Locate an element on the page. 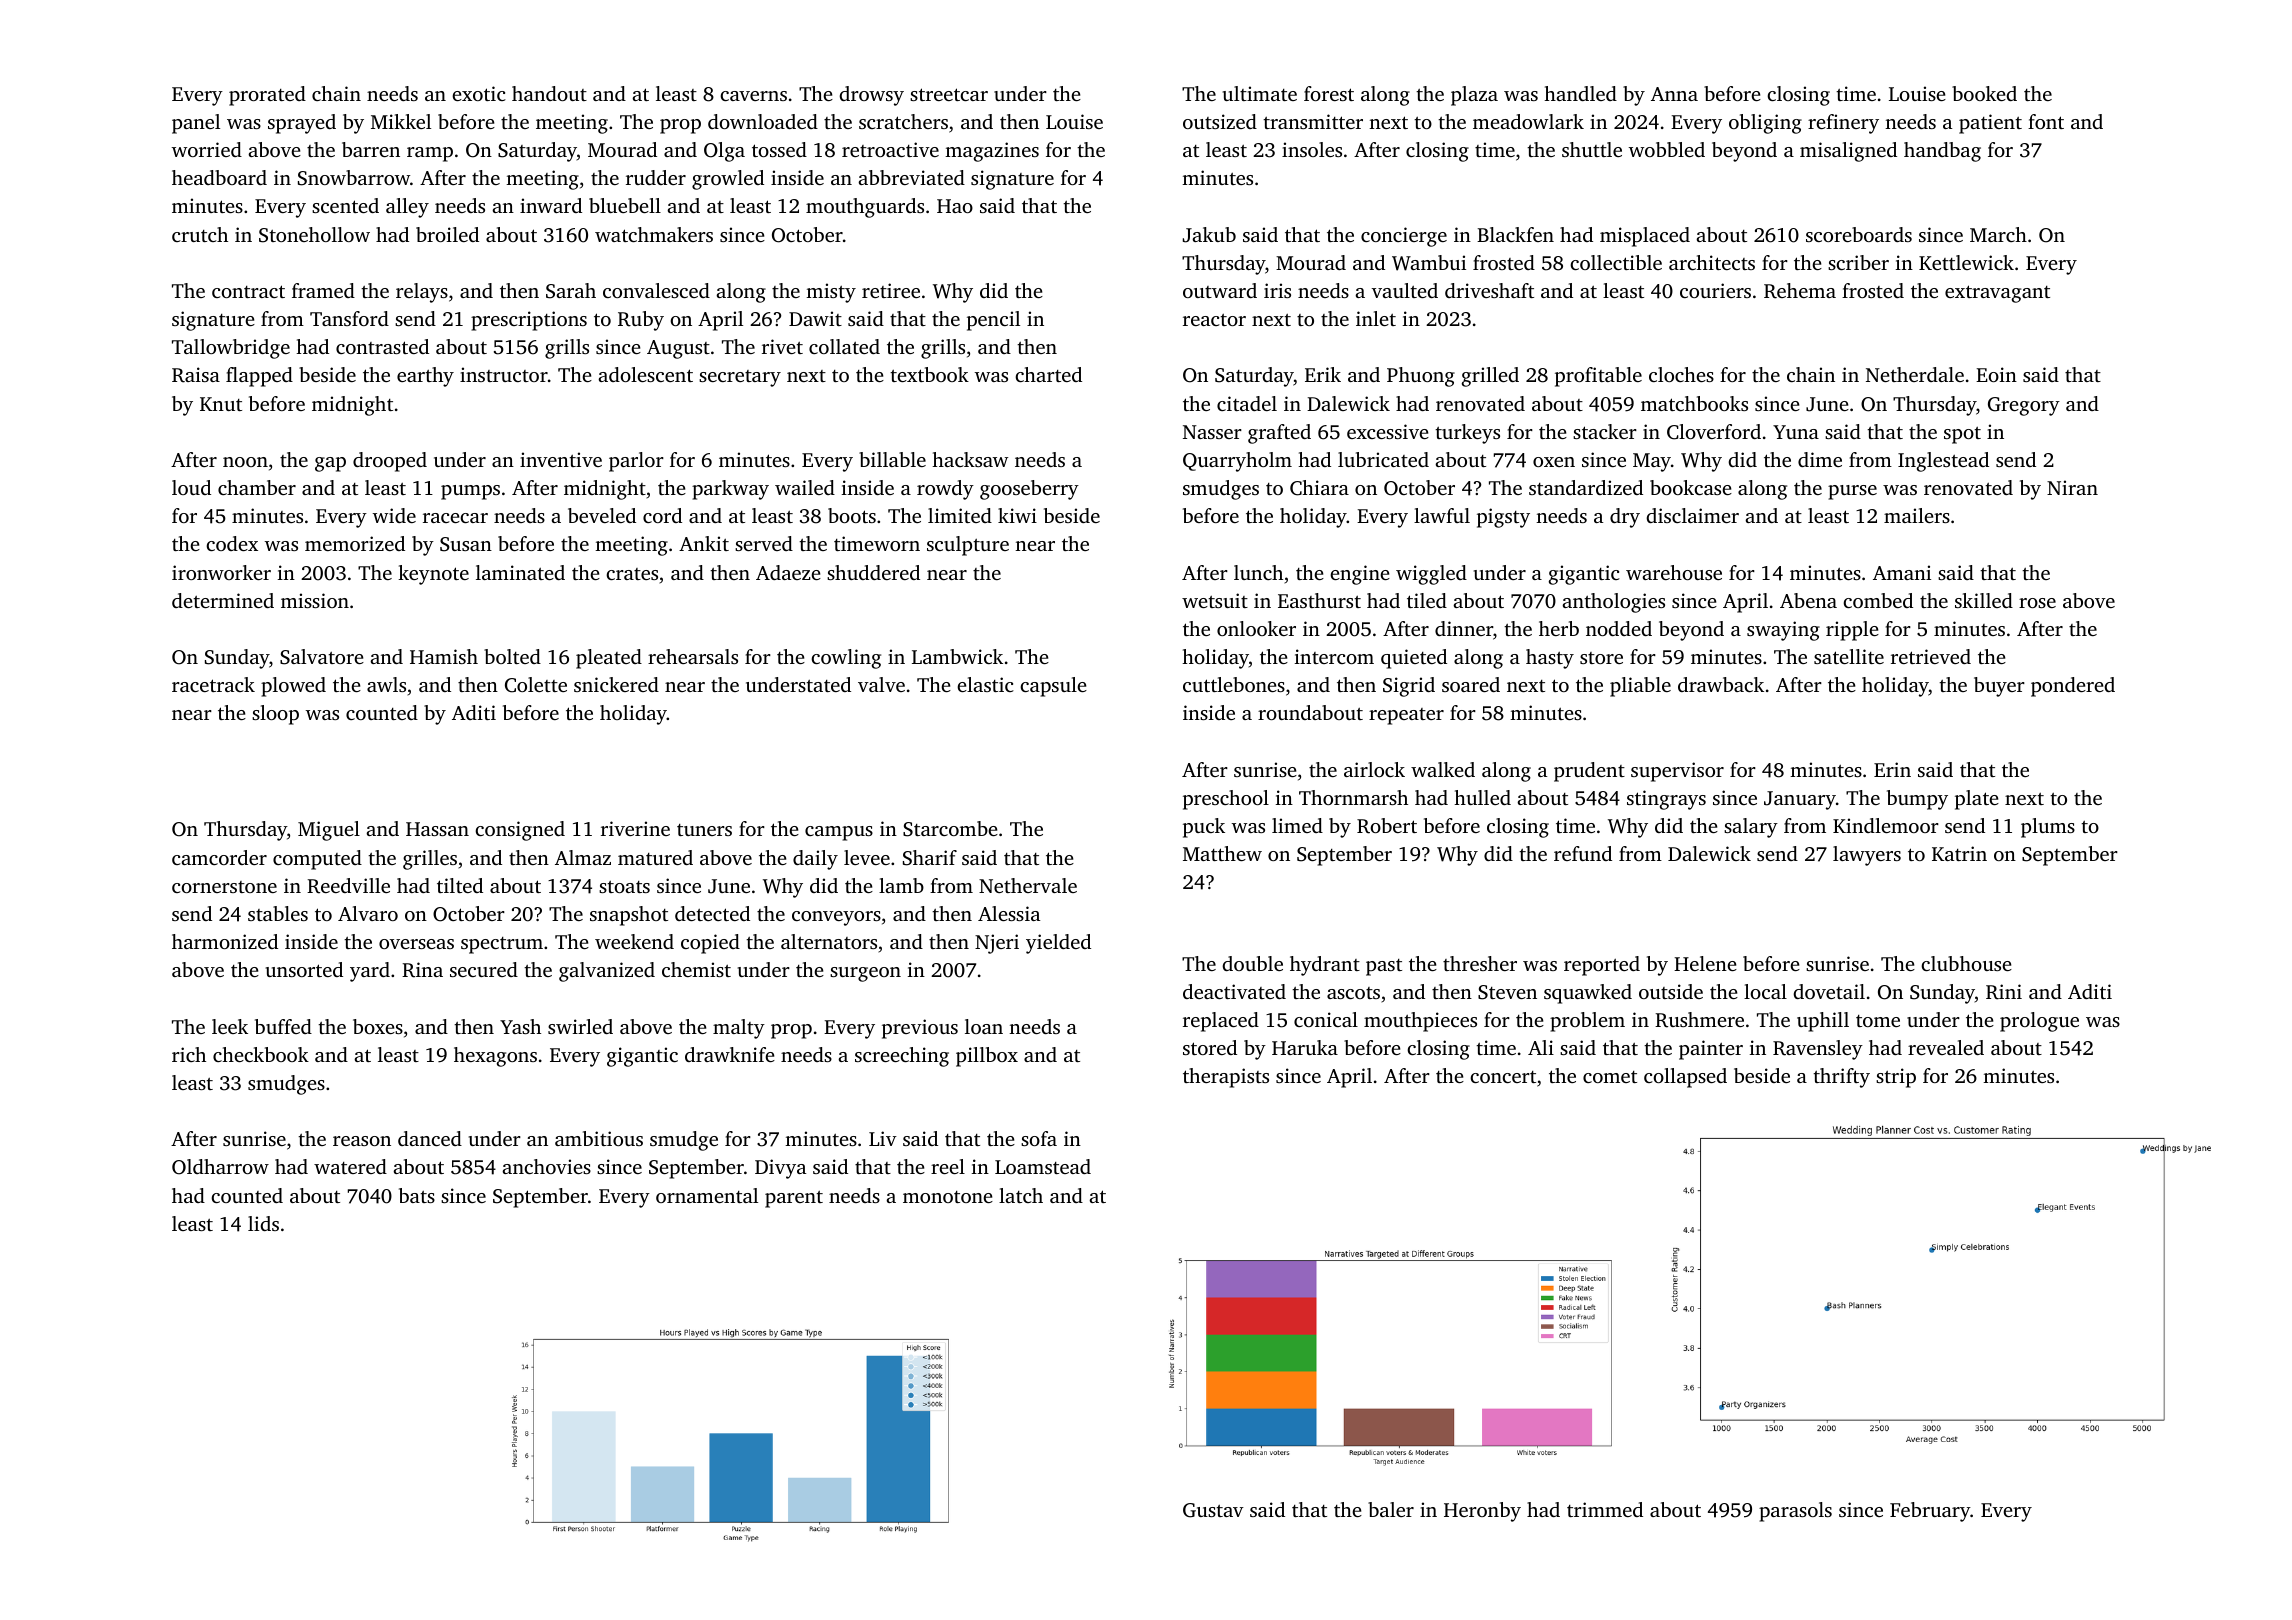 The width and height of the document is (2292, 1620). inventive is located at coordinates (561, 459).
